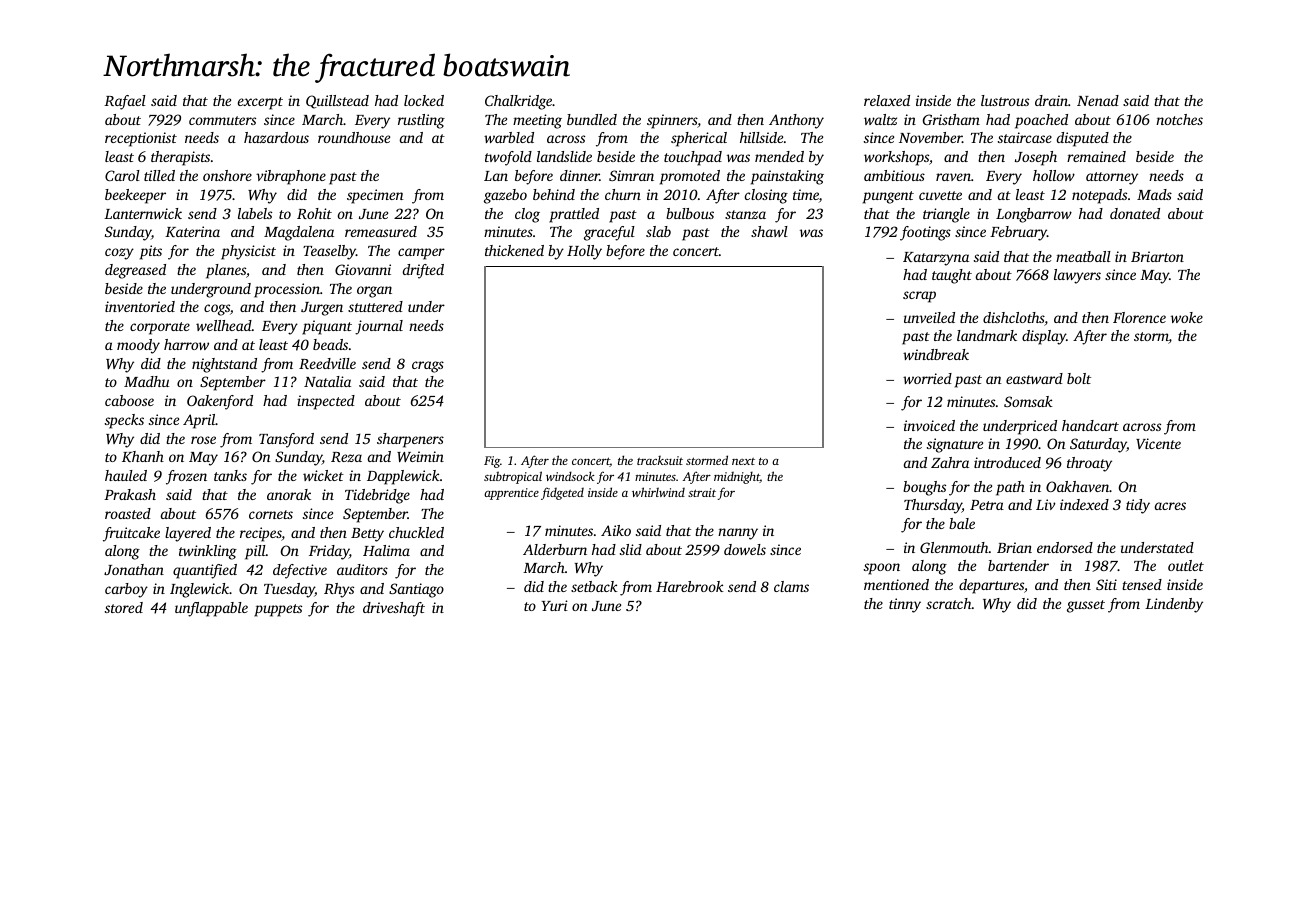  Describe the element at coordinates (300, 571) in the screenshot. I see `defective` at that location.
